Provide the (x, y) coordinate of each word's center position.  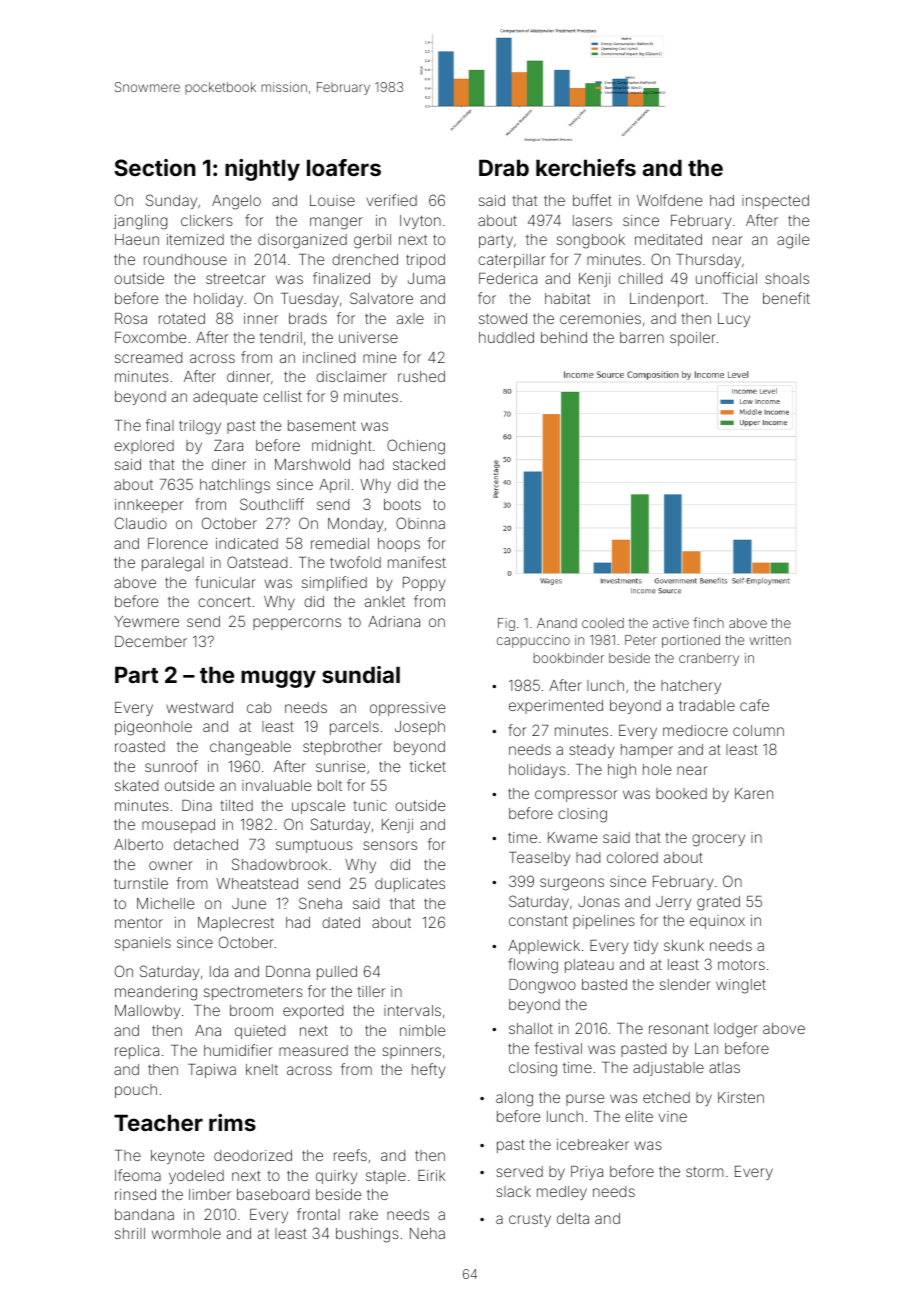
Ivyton (420, 222)
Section (155, 167)
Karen (754, 793)
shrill (130, 1233)
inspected (775, 202)
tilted (236, 805)
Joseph (420, 728)
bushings (367, 1235)
